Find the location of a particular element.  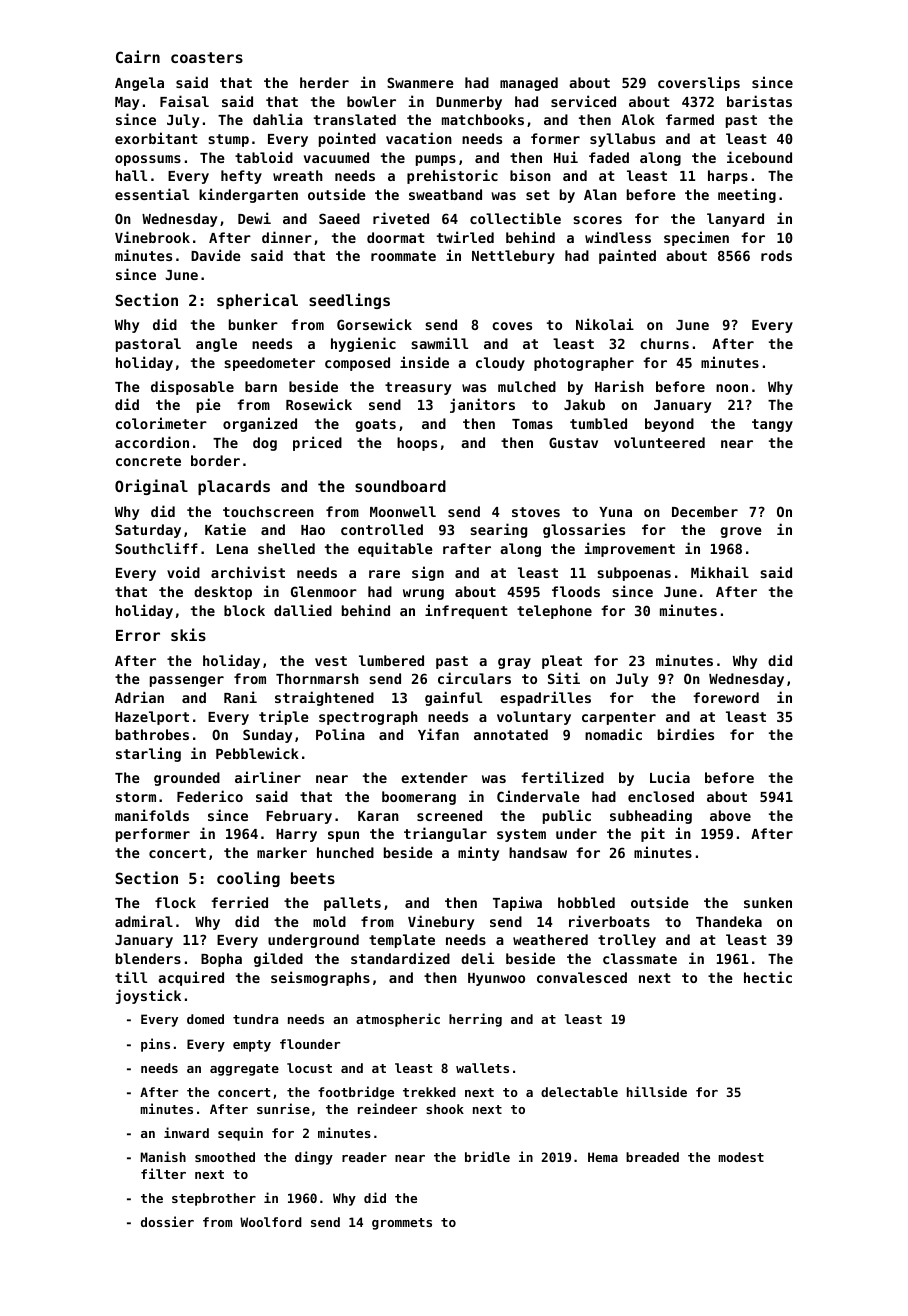

admiral is located at coordinates (144, 921).
